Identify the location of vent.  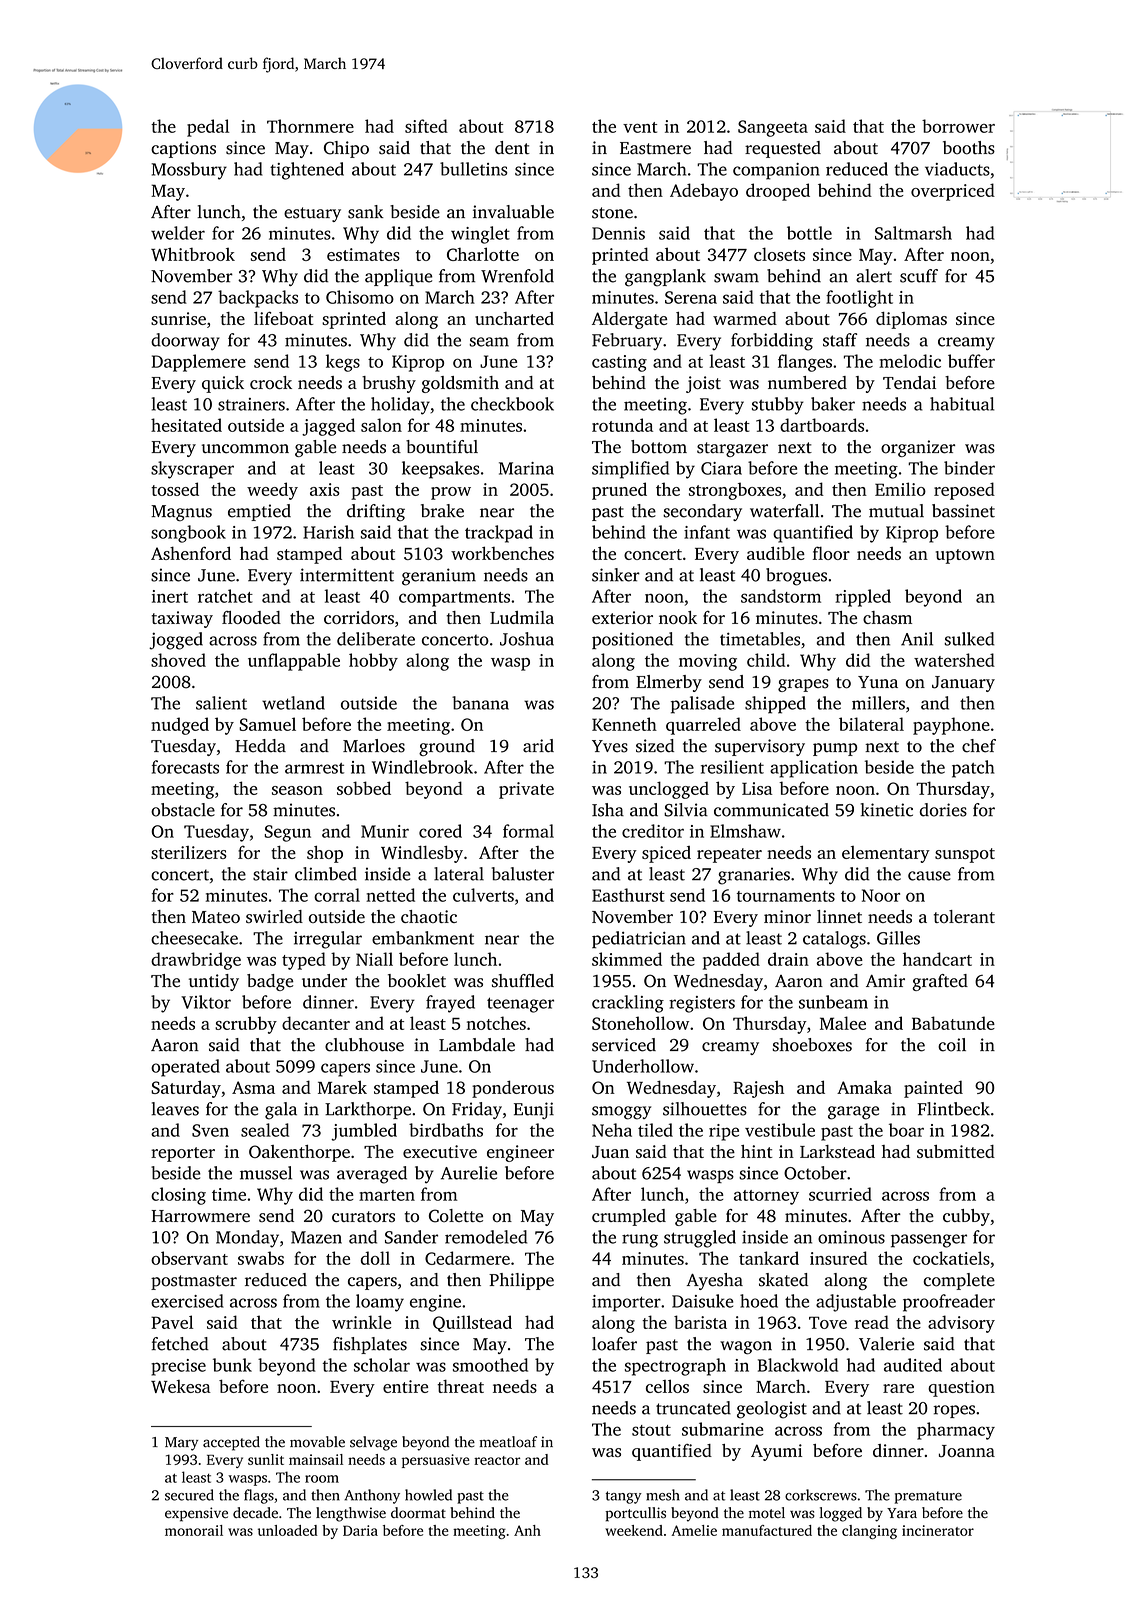
(640, 127).
